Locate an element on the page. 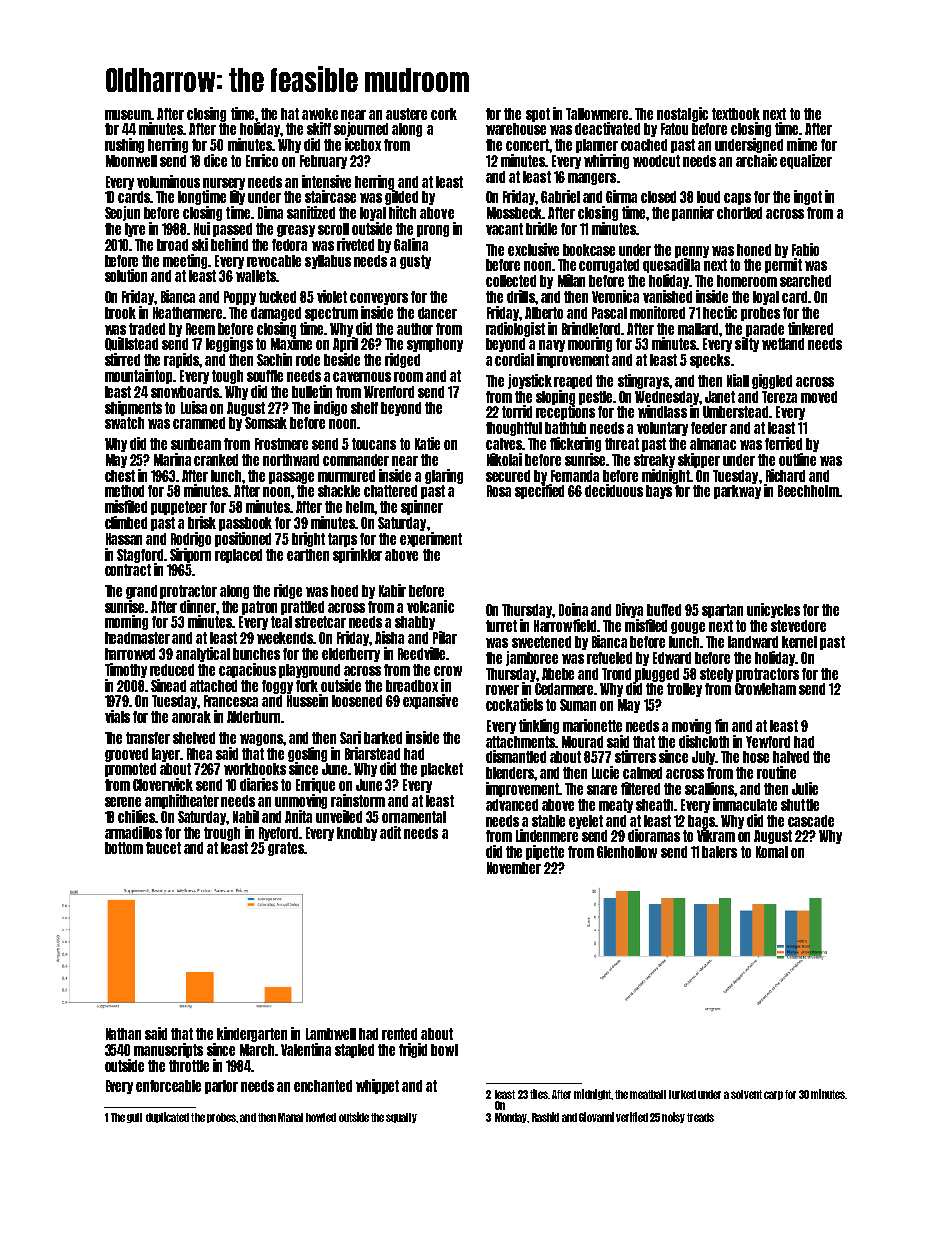  dancer is located at coordinates (437, 313).
